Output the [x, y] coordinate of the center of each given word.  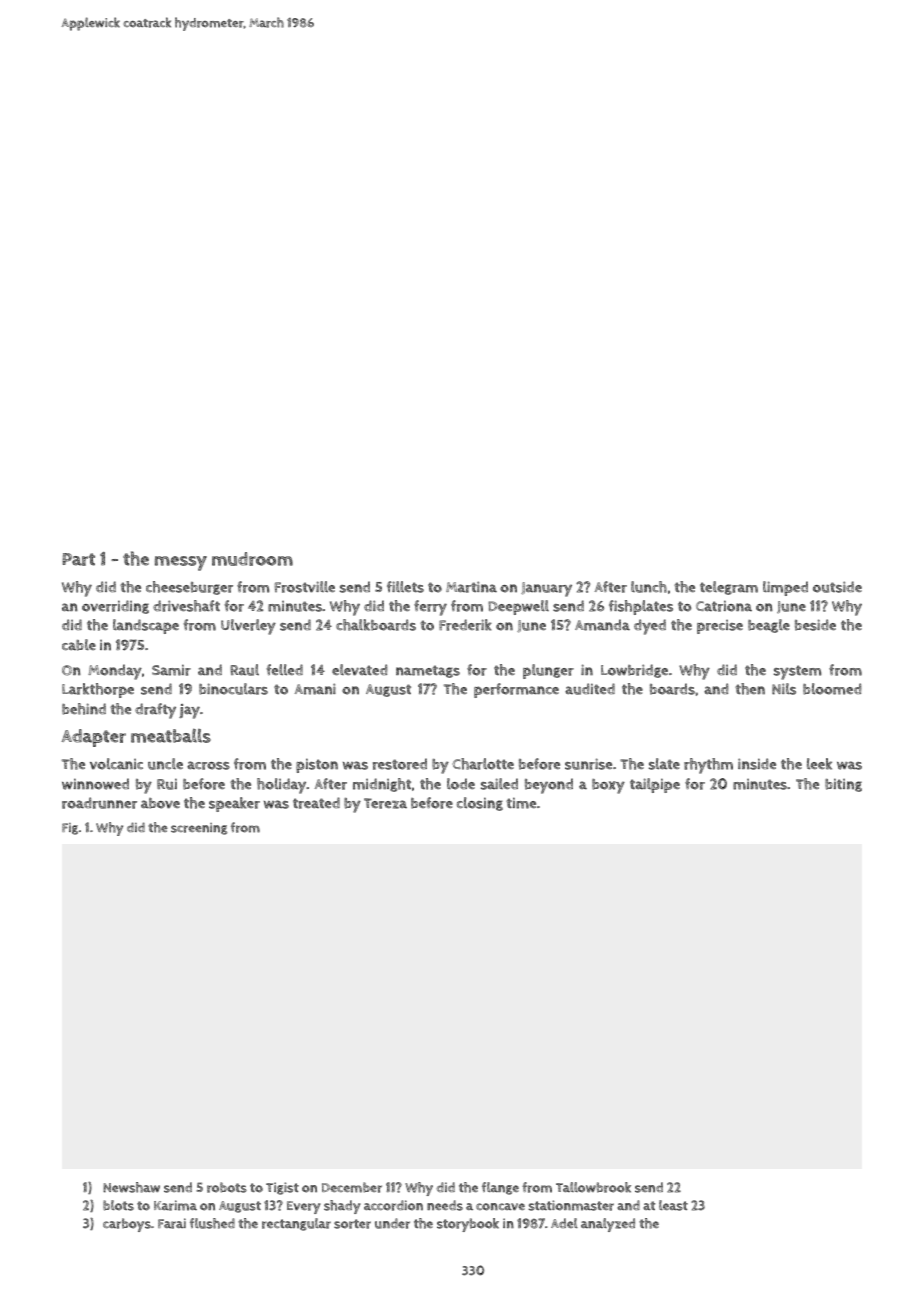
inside [757, 764]
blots [118, 1205]
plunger [548, 671]
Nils [784, 689]
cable [79, 645]
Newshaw [131, 1187]
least [673, 1205]
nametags [428, 671]
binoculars [233, 689]
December [352, 1187]
